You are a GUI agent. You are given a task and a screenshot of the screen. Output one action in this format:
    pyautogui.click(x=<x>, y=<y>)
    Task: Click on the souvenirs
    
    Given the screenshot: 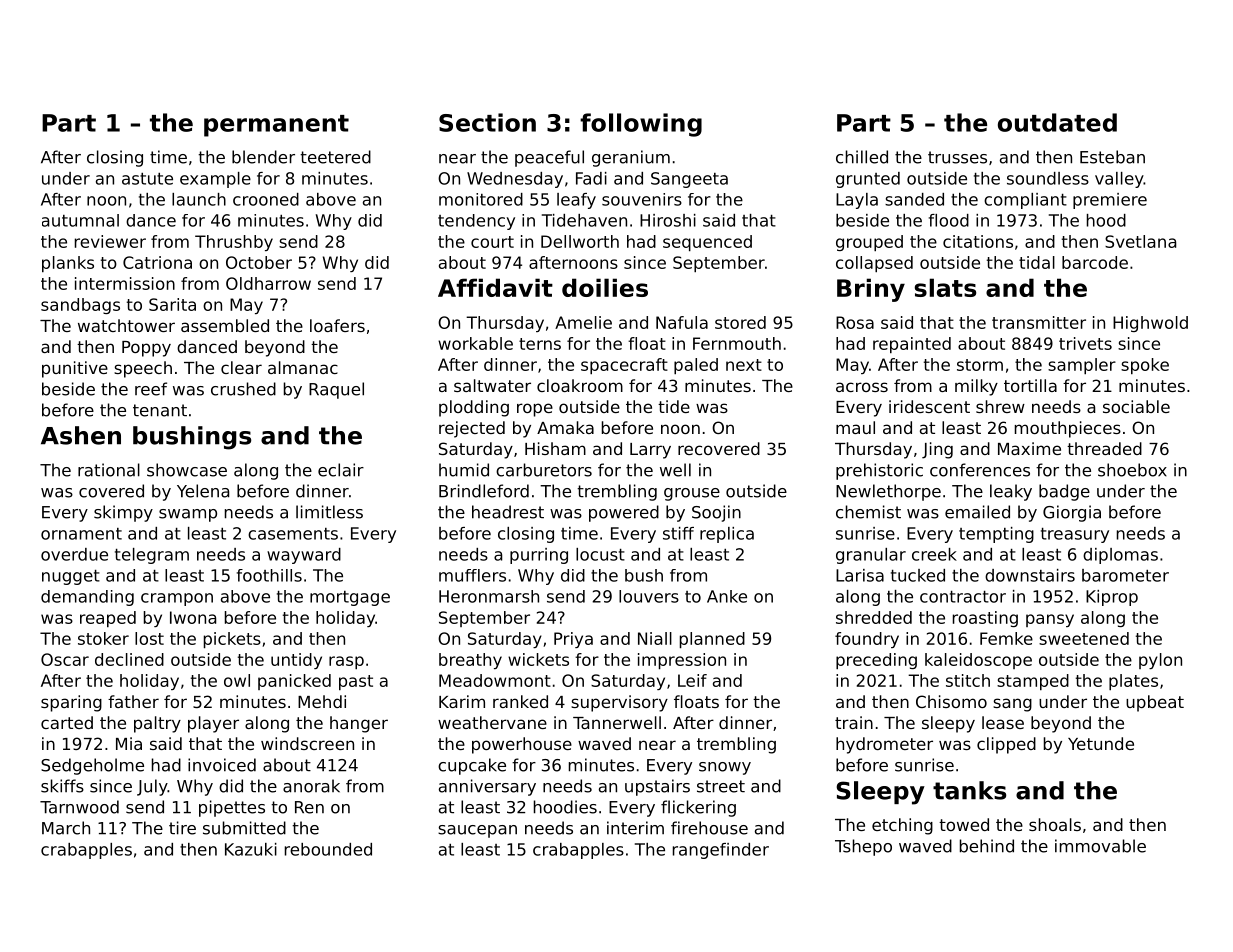 What is the action you would take?
    pyautogui.click(x=642, y=199)
